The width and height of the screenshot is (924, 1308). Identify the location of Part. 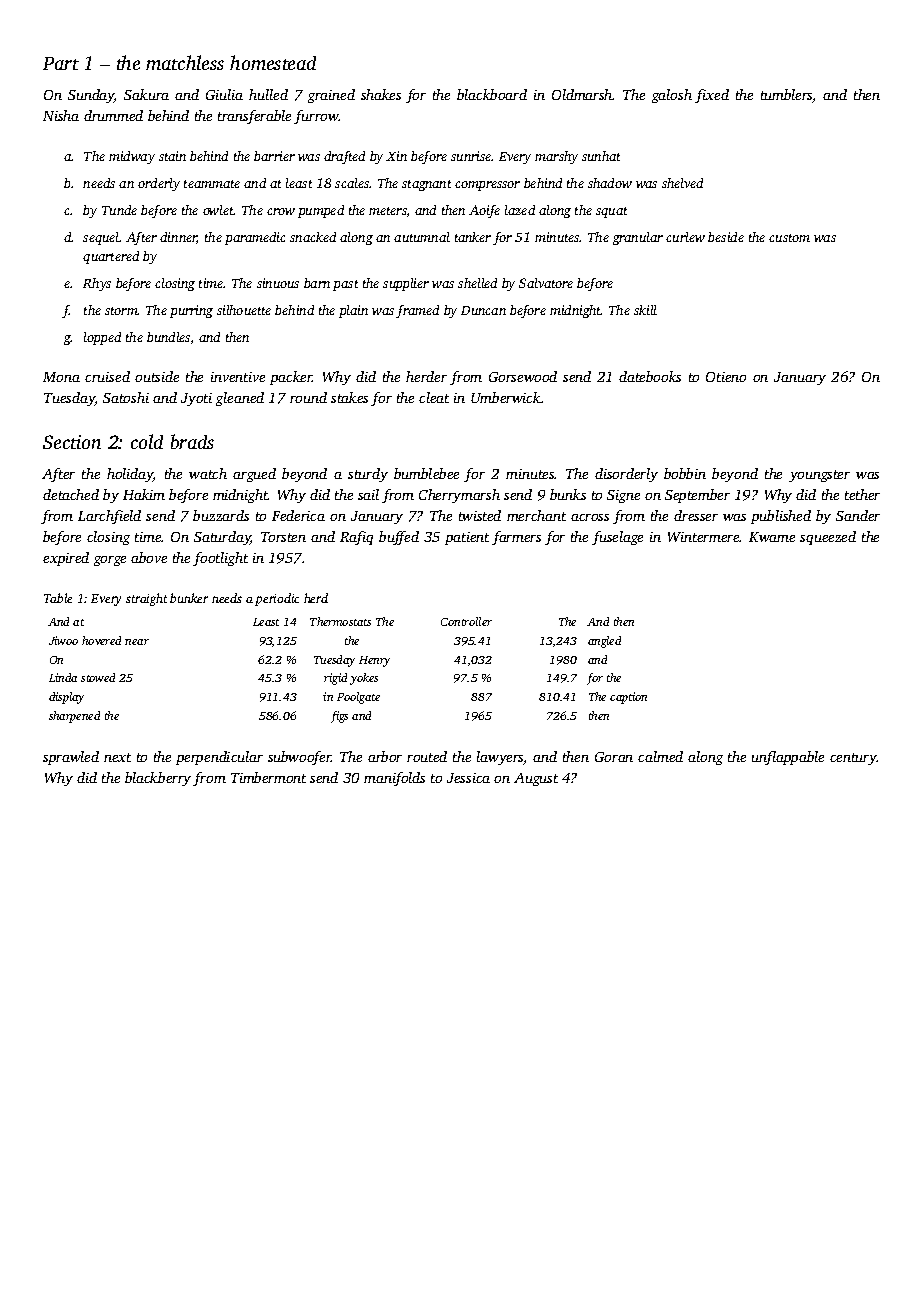
(61, 63).
